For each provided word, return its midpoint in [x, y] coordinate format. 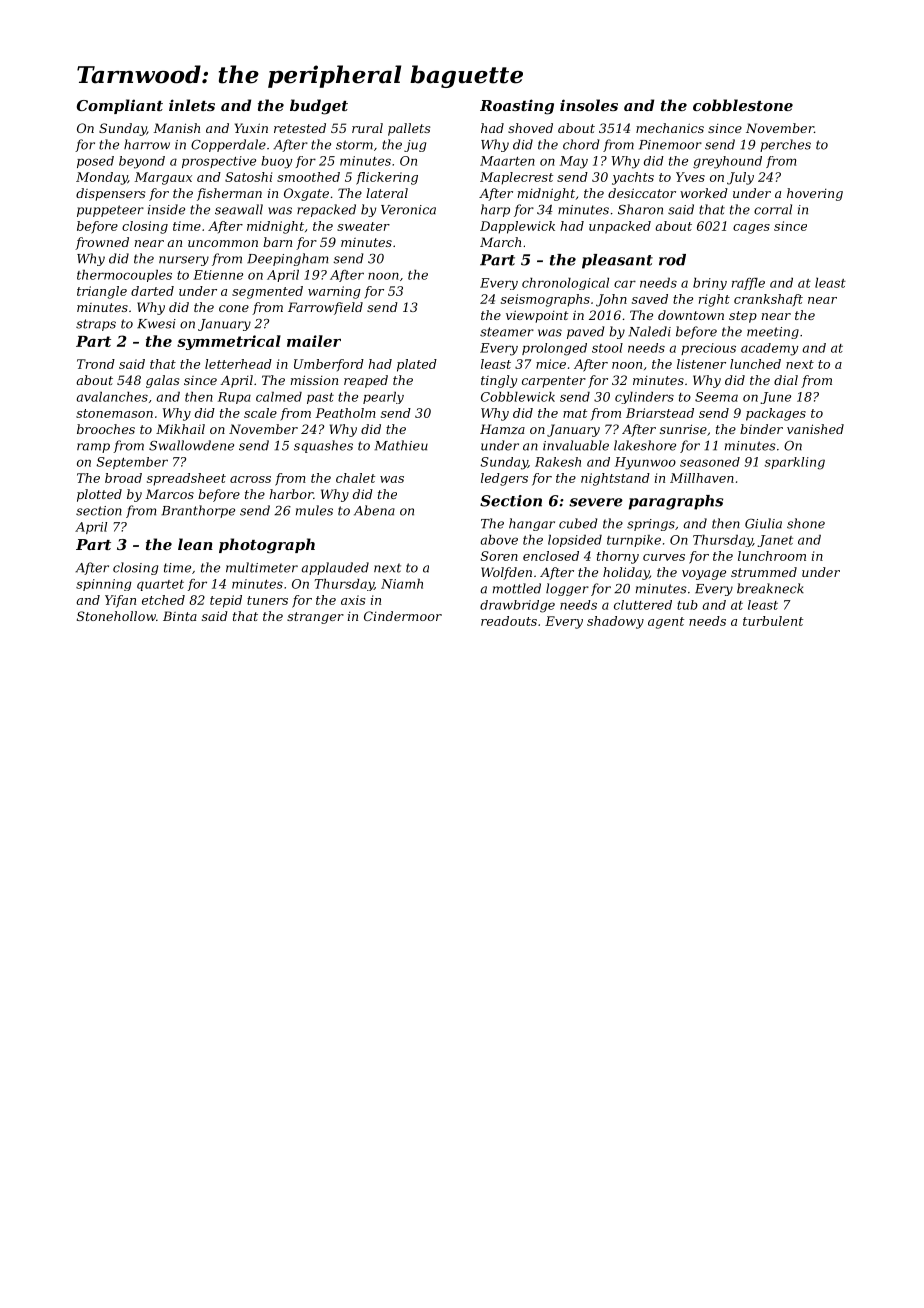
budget [319, 107]
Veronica [408, 210]
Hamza [502, 429]
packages [776, 414]
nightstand [615, 479]
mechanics [670, 128]
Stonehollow [116, 616]
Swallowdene [191, 445]
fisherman [229, 194]
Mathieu [401, 445]
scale [260, 413]
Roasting [517, 107]
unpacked [620, 227]
